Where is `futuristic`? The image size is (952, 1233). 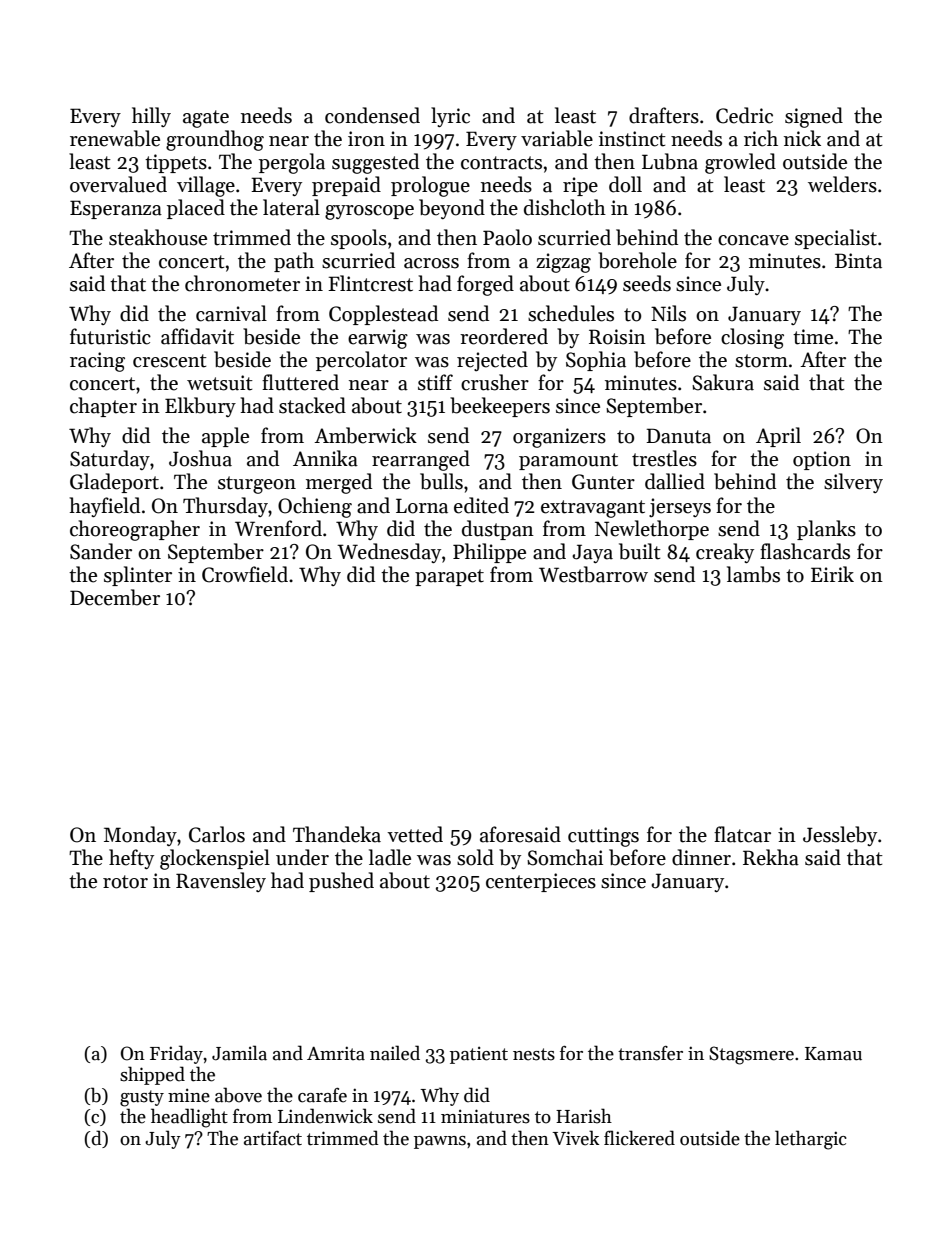 futuristic is located at coordinates (110, 336).
